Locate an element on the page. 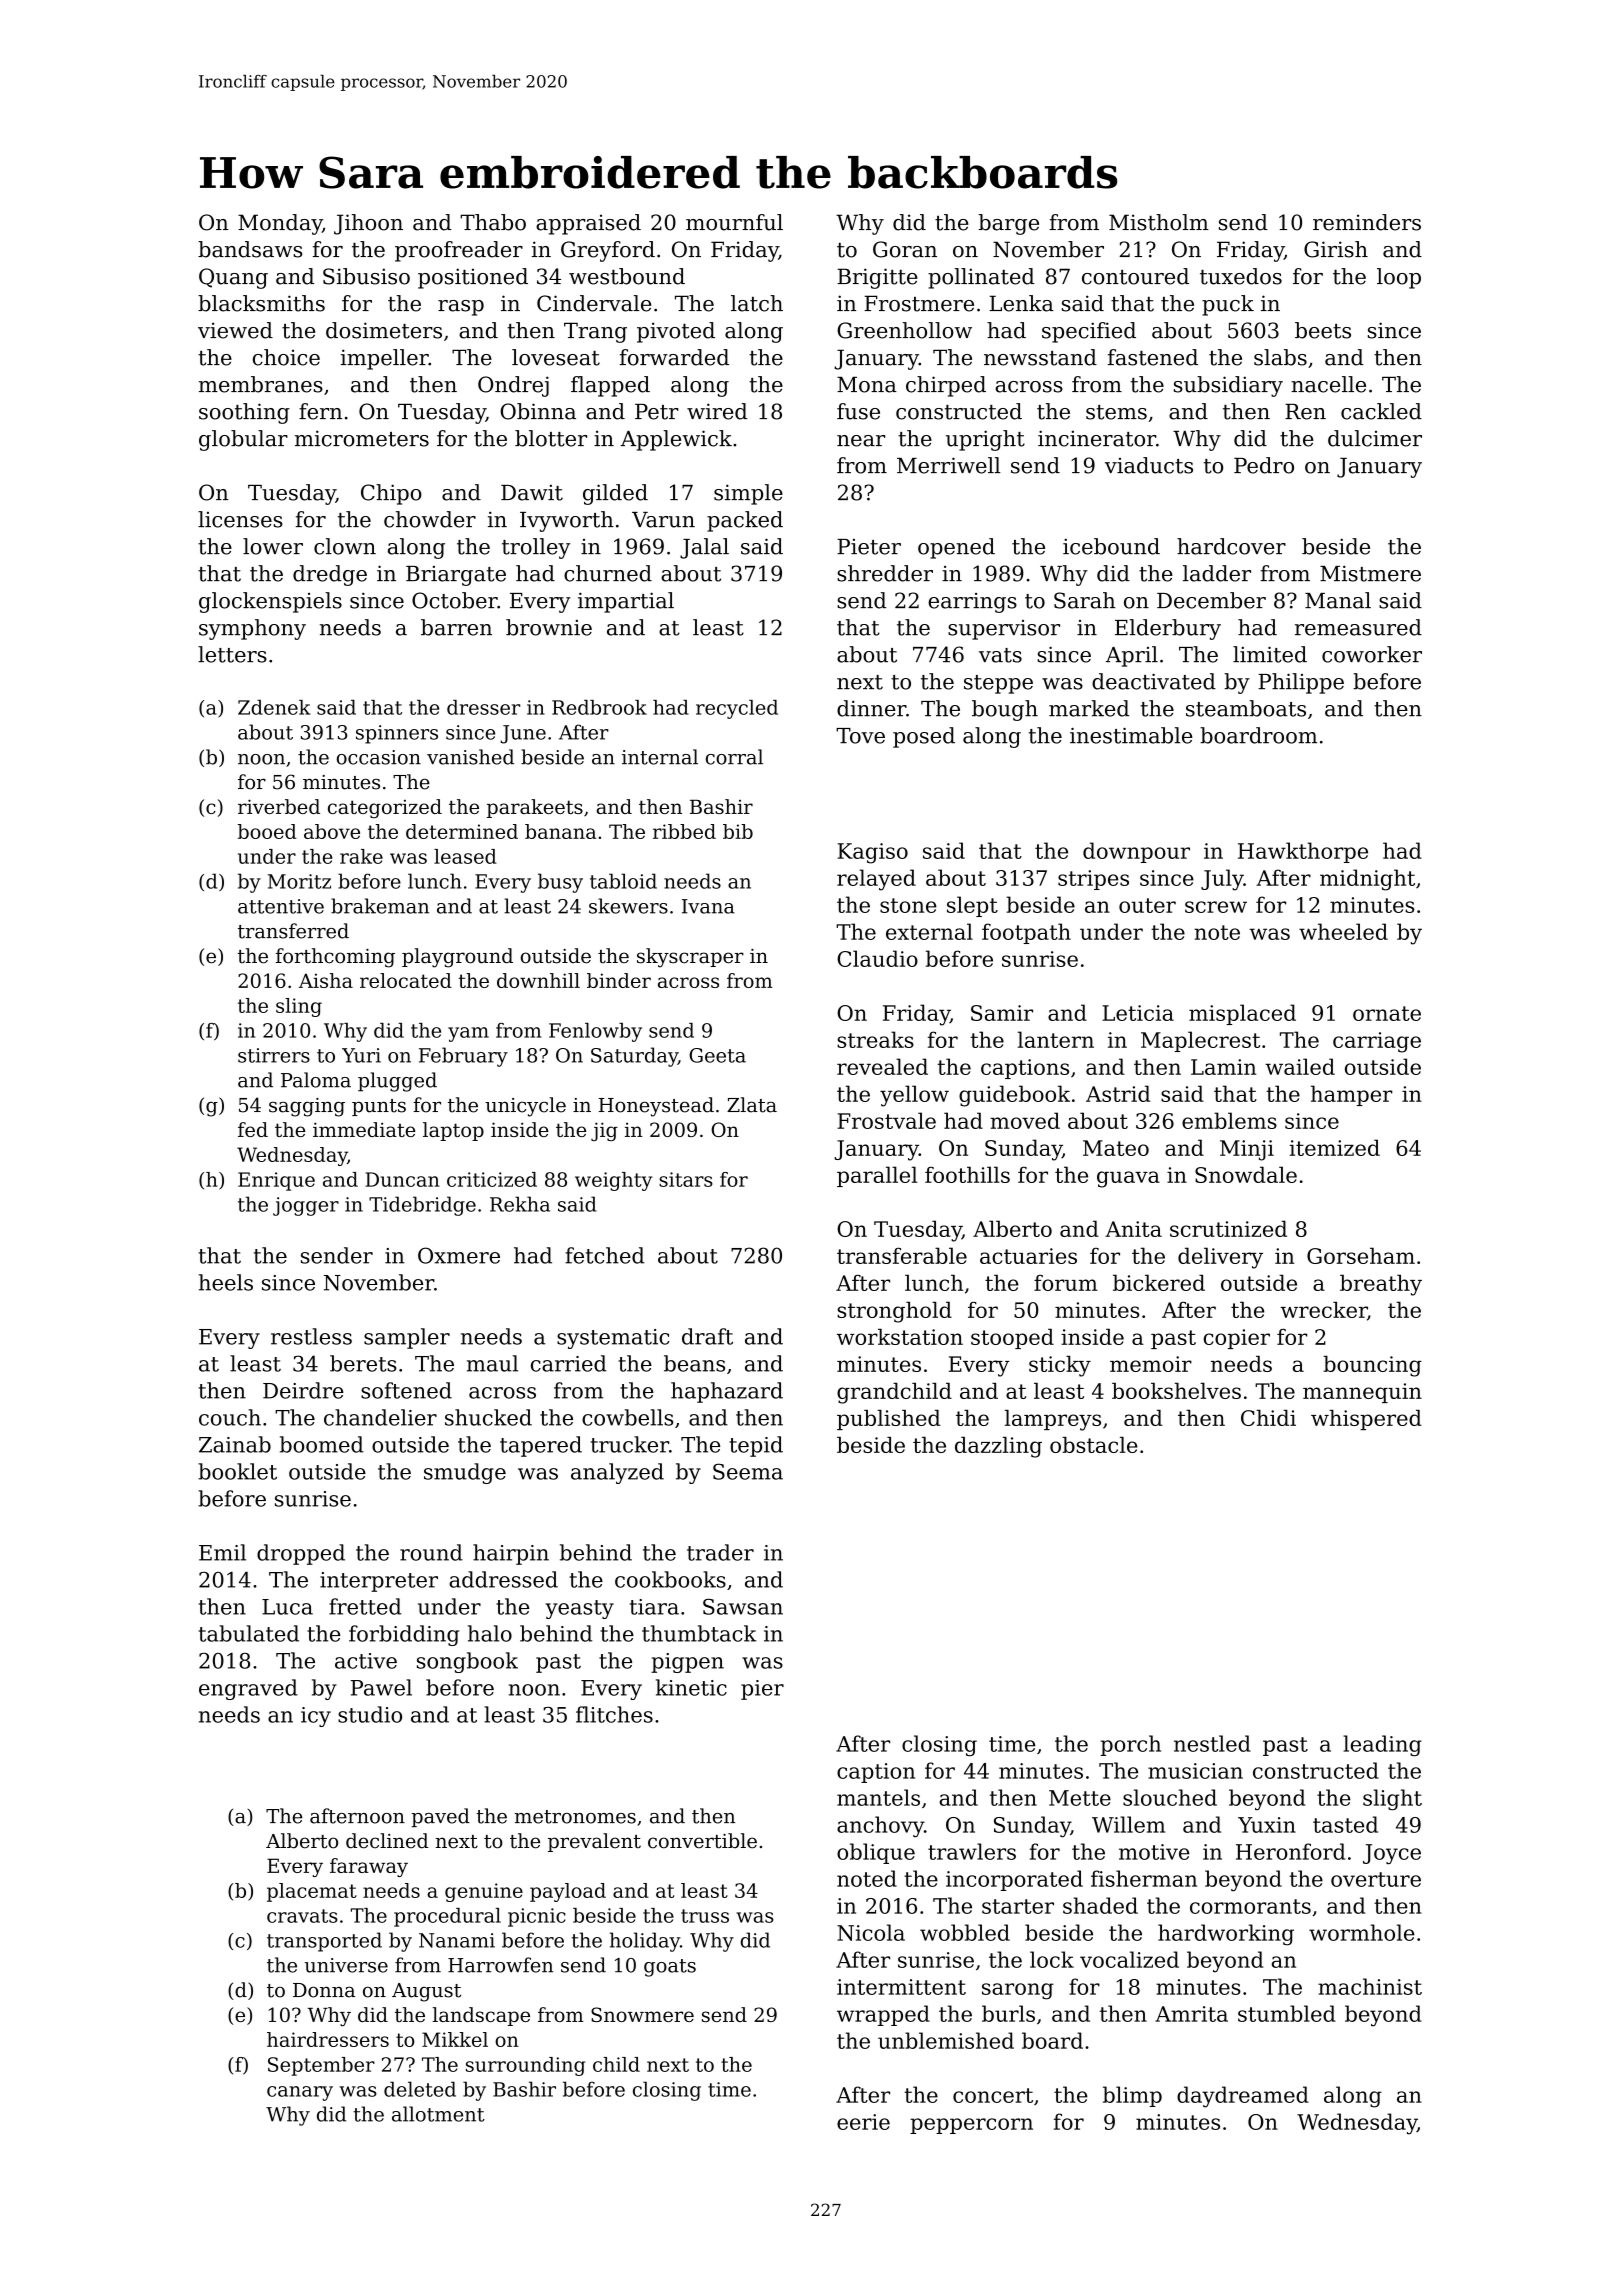 The image size is (1620, 2292). cackled is located at coordinates (1381, 411).
